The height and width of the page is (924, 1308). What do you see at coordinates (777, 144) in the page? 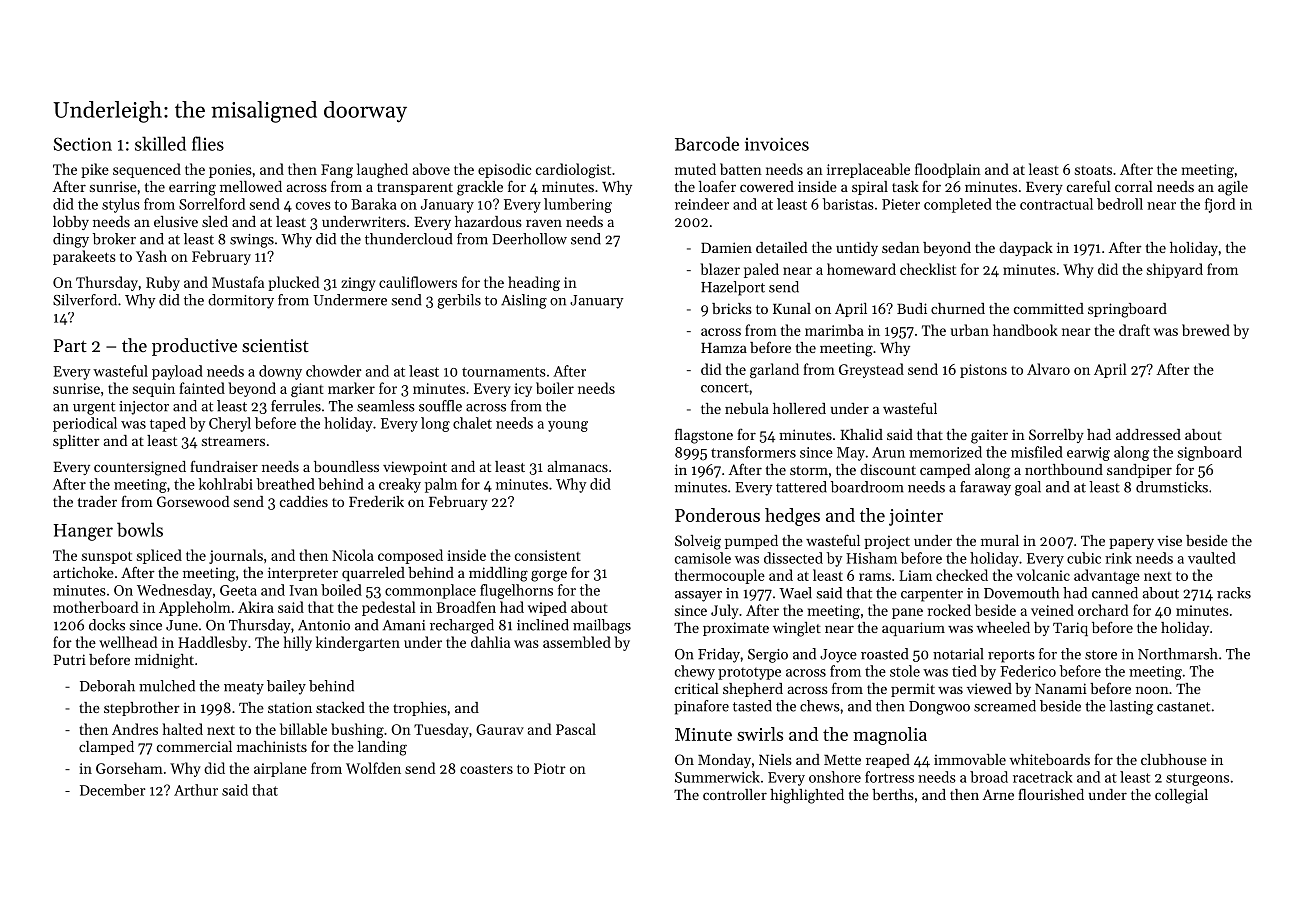
I see `invoices` at bounding box center [777, 144].
